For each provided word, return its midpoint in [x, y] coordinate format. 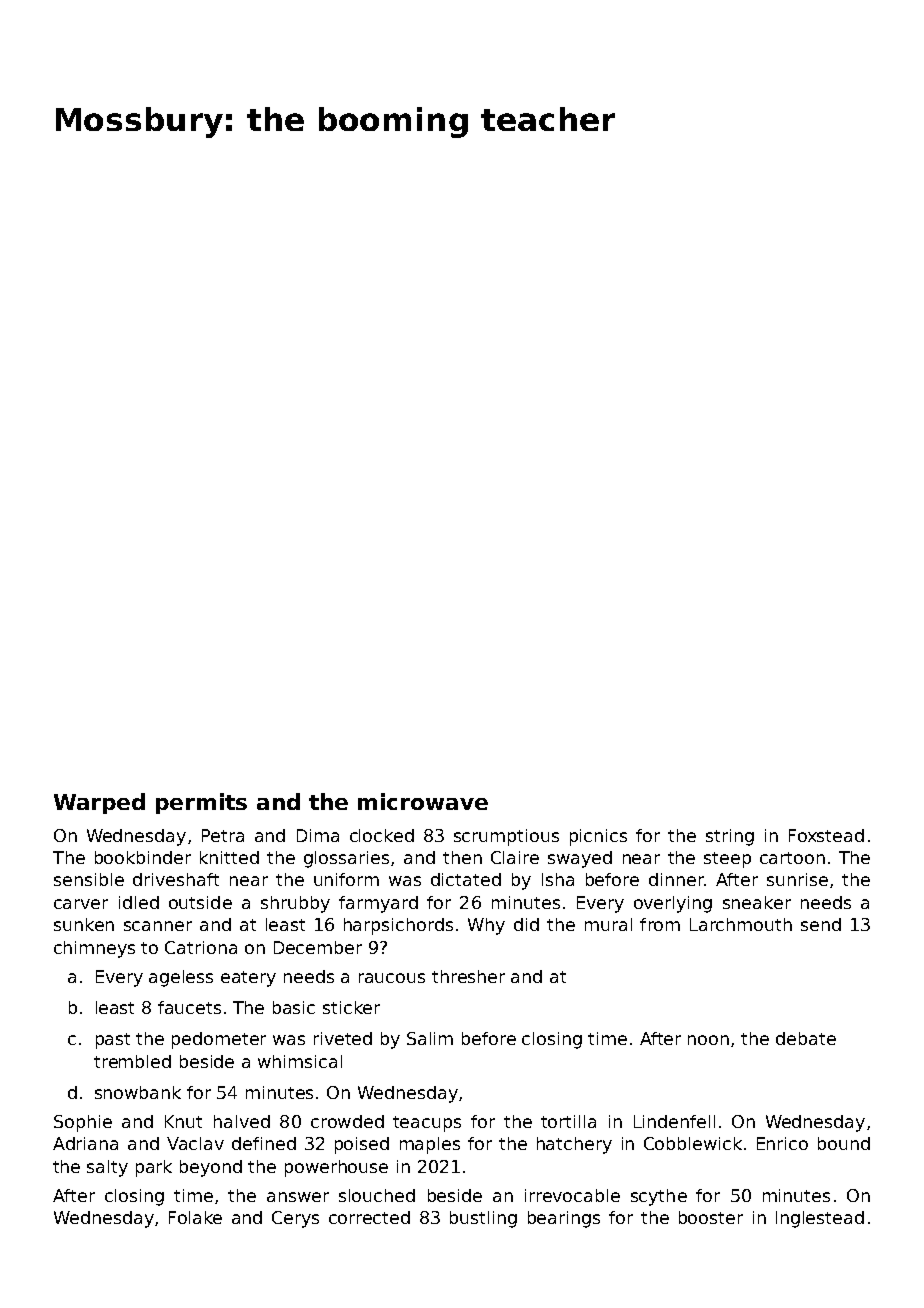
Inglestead [820, 1219]
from [660, 924]
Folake [195, 1217]
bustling [483, 1219]
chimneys [94, 949]
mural [608, 924]
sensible [89, 879]
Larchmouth [741, 924]
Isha [558, 879]
